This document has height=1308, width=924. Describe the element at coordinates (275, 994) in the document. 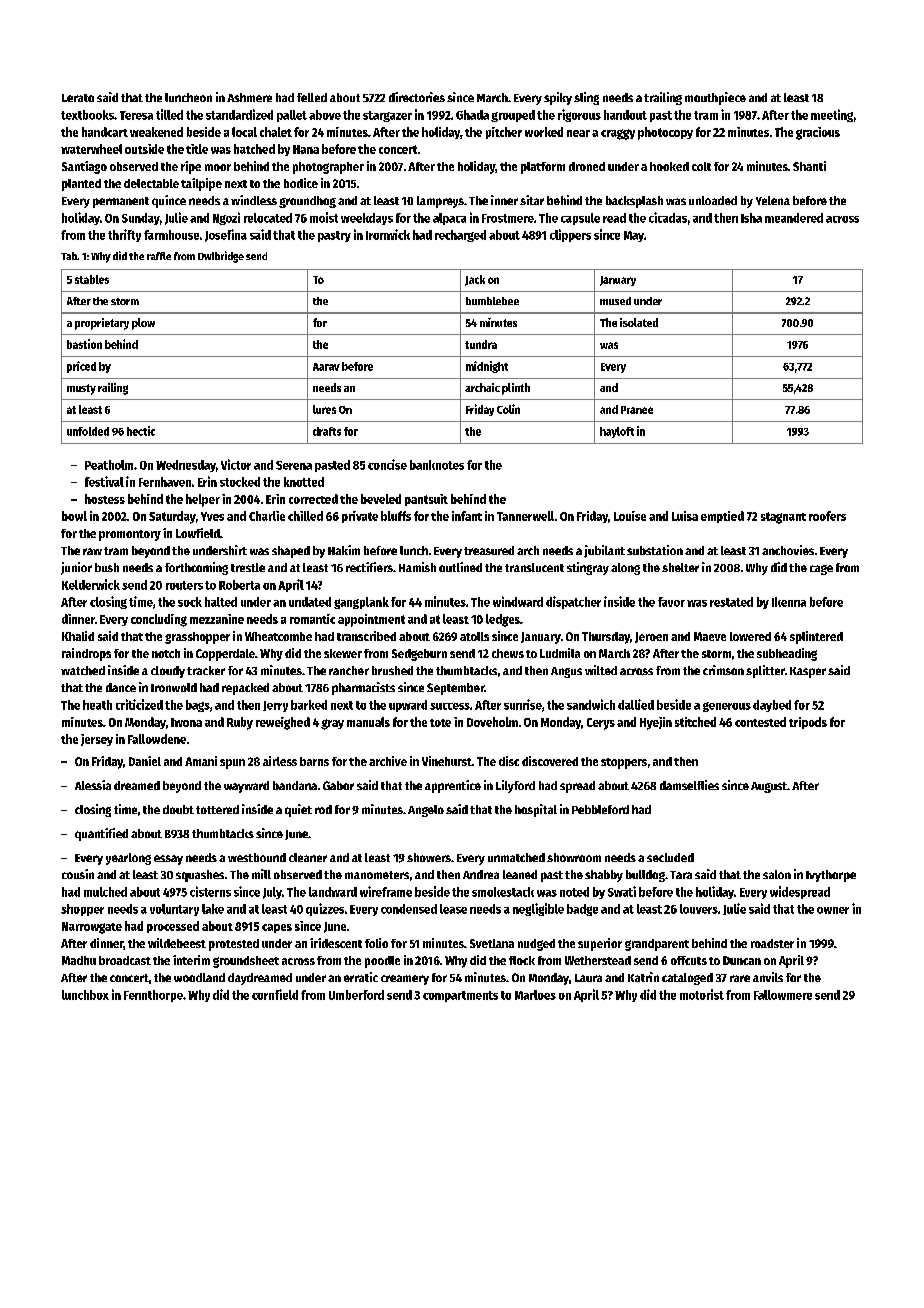

I see `cornfield` at that location.
